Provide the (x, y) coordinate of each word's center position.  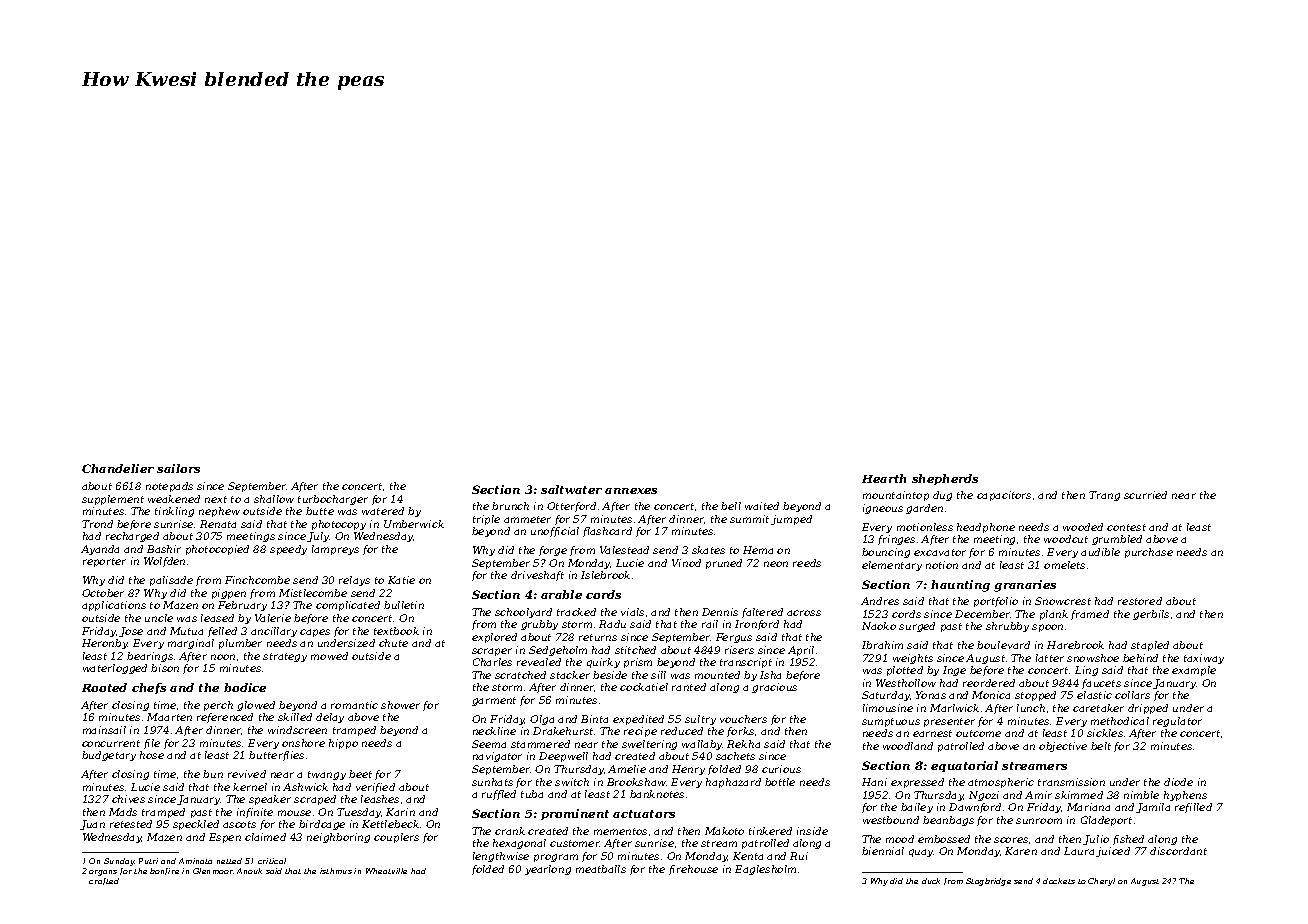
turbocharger (333, 500)
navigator (497, 757)
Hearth (884, 478)
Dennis (720, 612)
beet (360, 774)
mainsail (104, 730)
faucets (1101, 684)
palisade (171, 581)
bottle (780, 782)
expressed (917, 783)
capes (315, 633)
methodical (1120, 721)
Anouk (249, 871)
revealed (539, 662)
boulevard (1003, 645)
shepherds (945, 479)
